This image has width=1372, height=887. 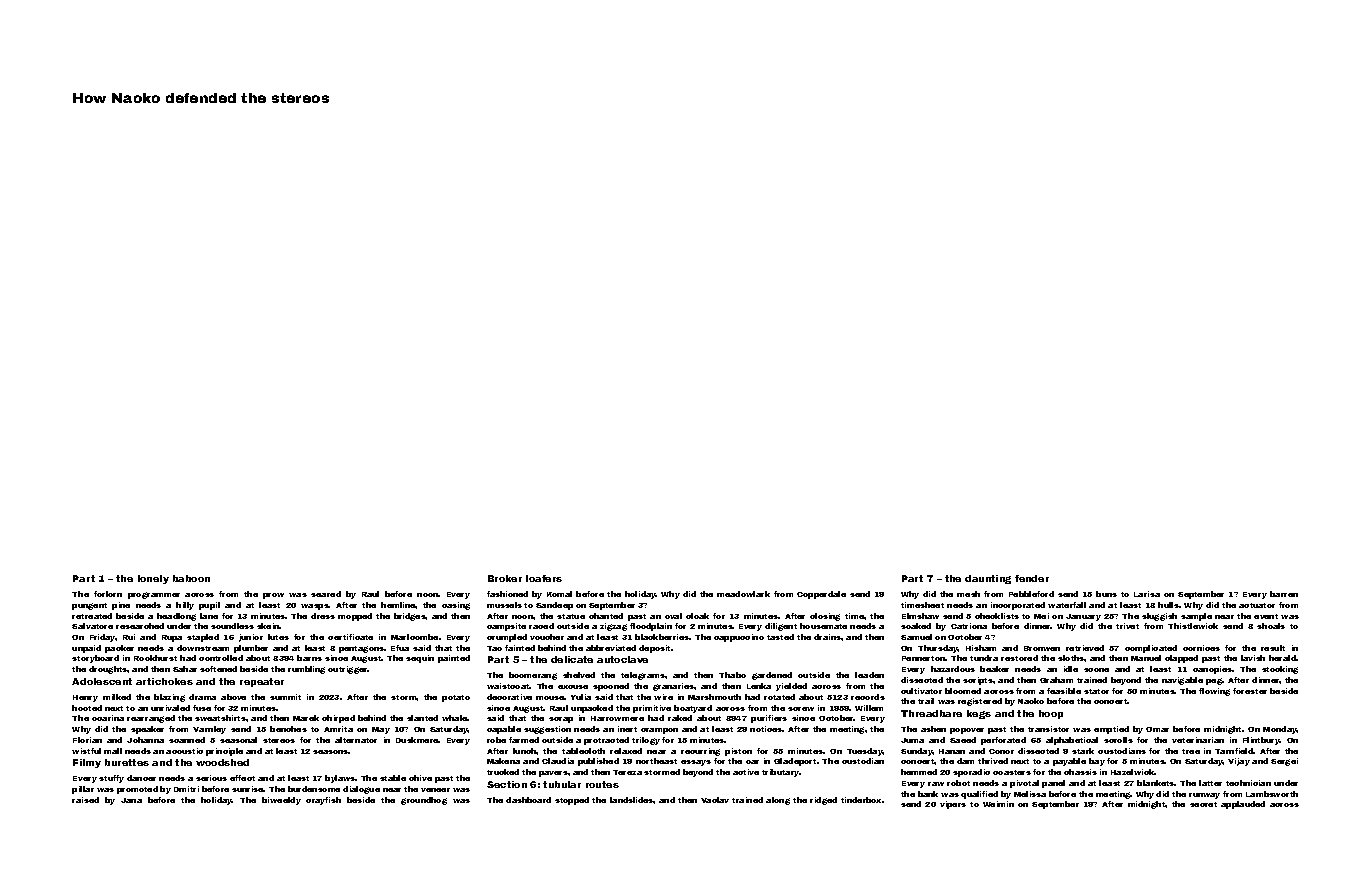 I want to click on transistor, so click(x=1048, y=729).
